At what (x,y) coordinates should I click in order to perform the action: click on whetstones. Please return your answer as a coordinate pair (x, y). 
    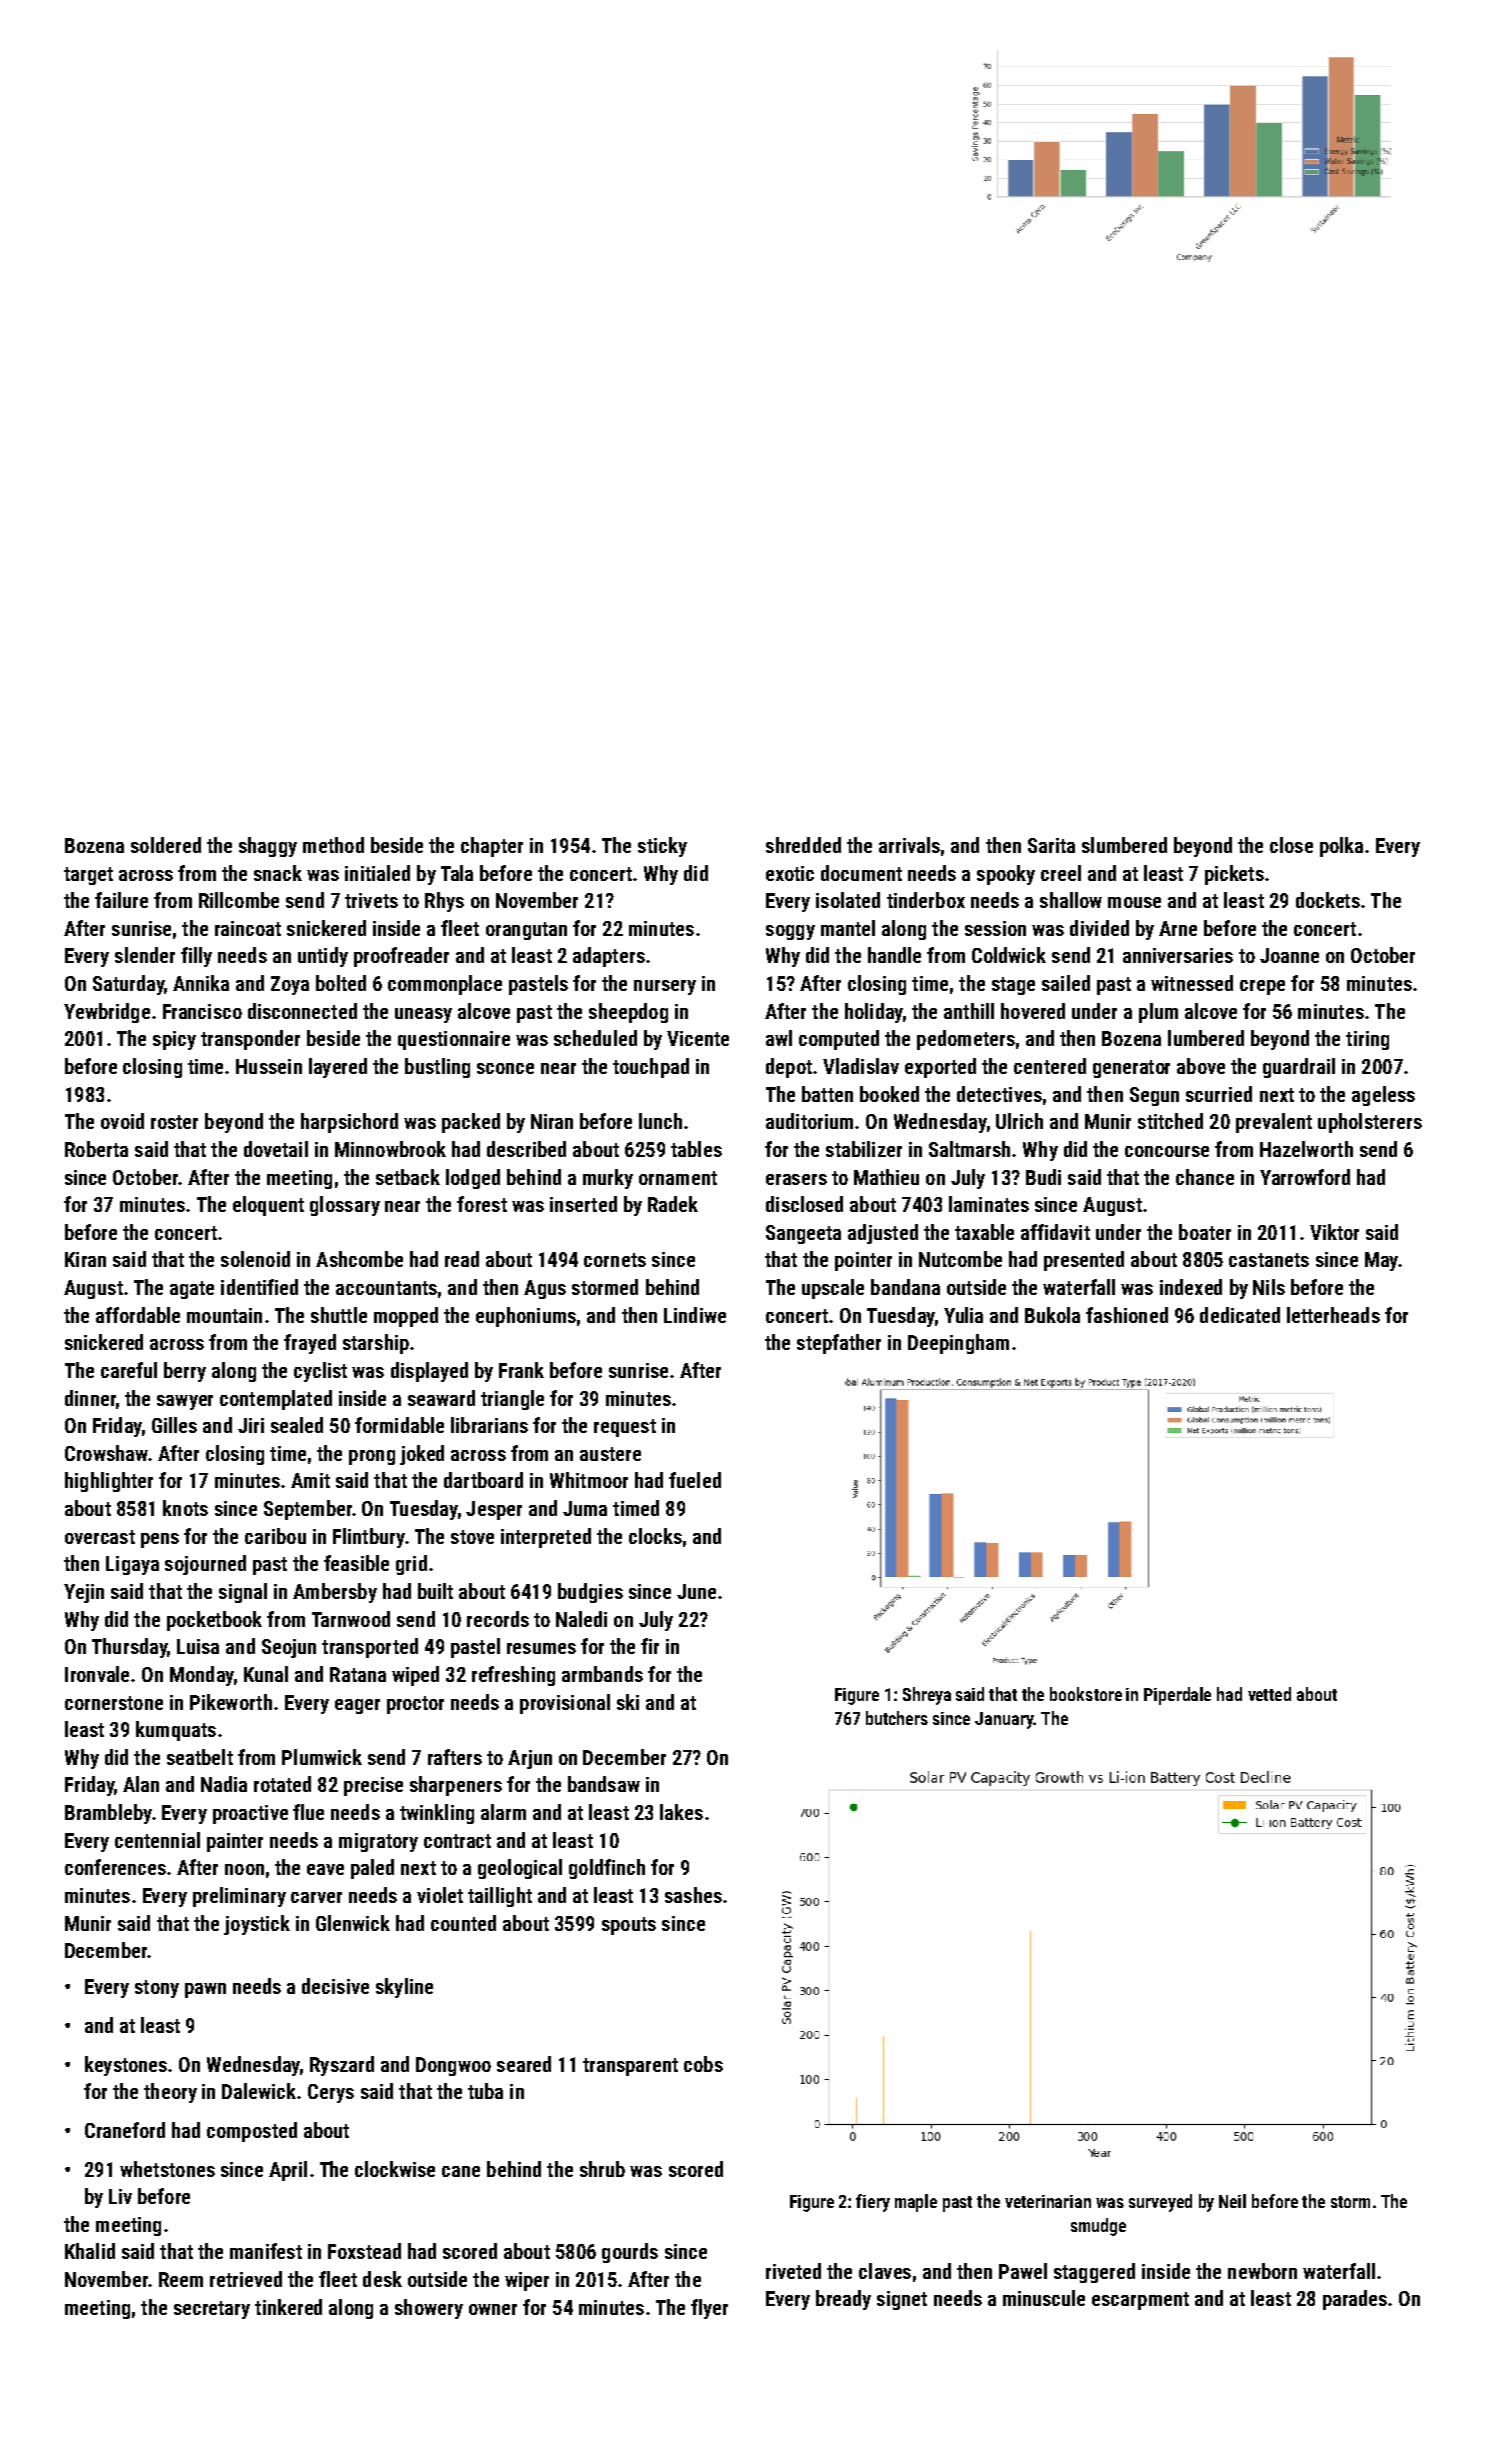
    Looking at the image, I should click on (167, 2169).
